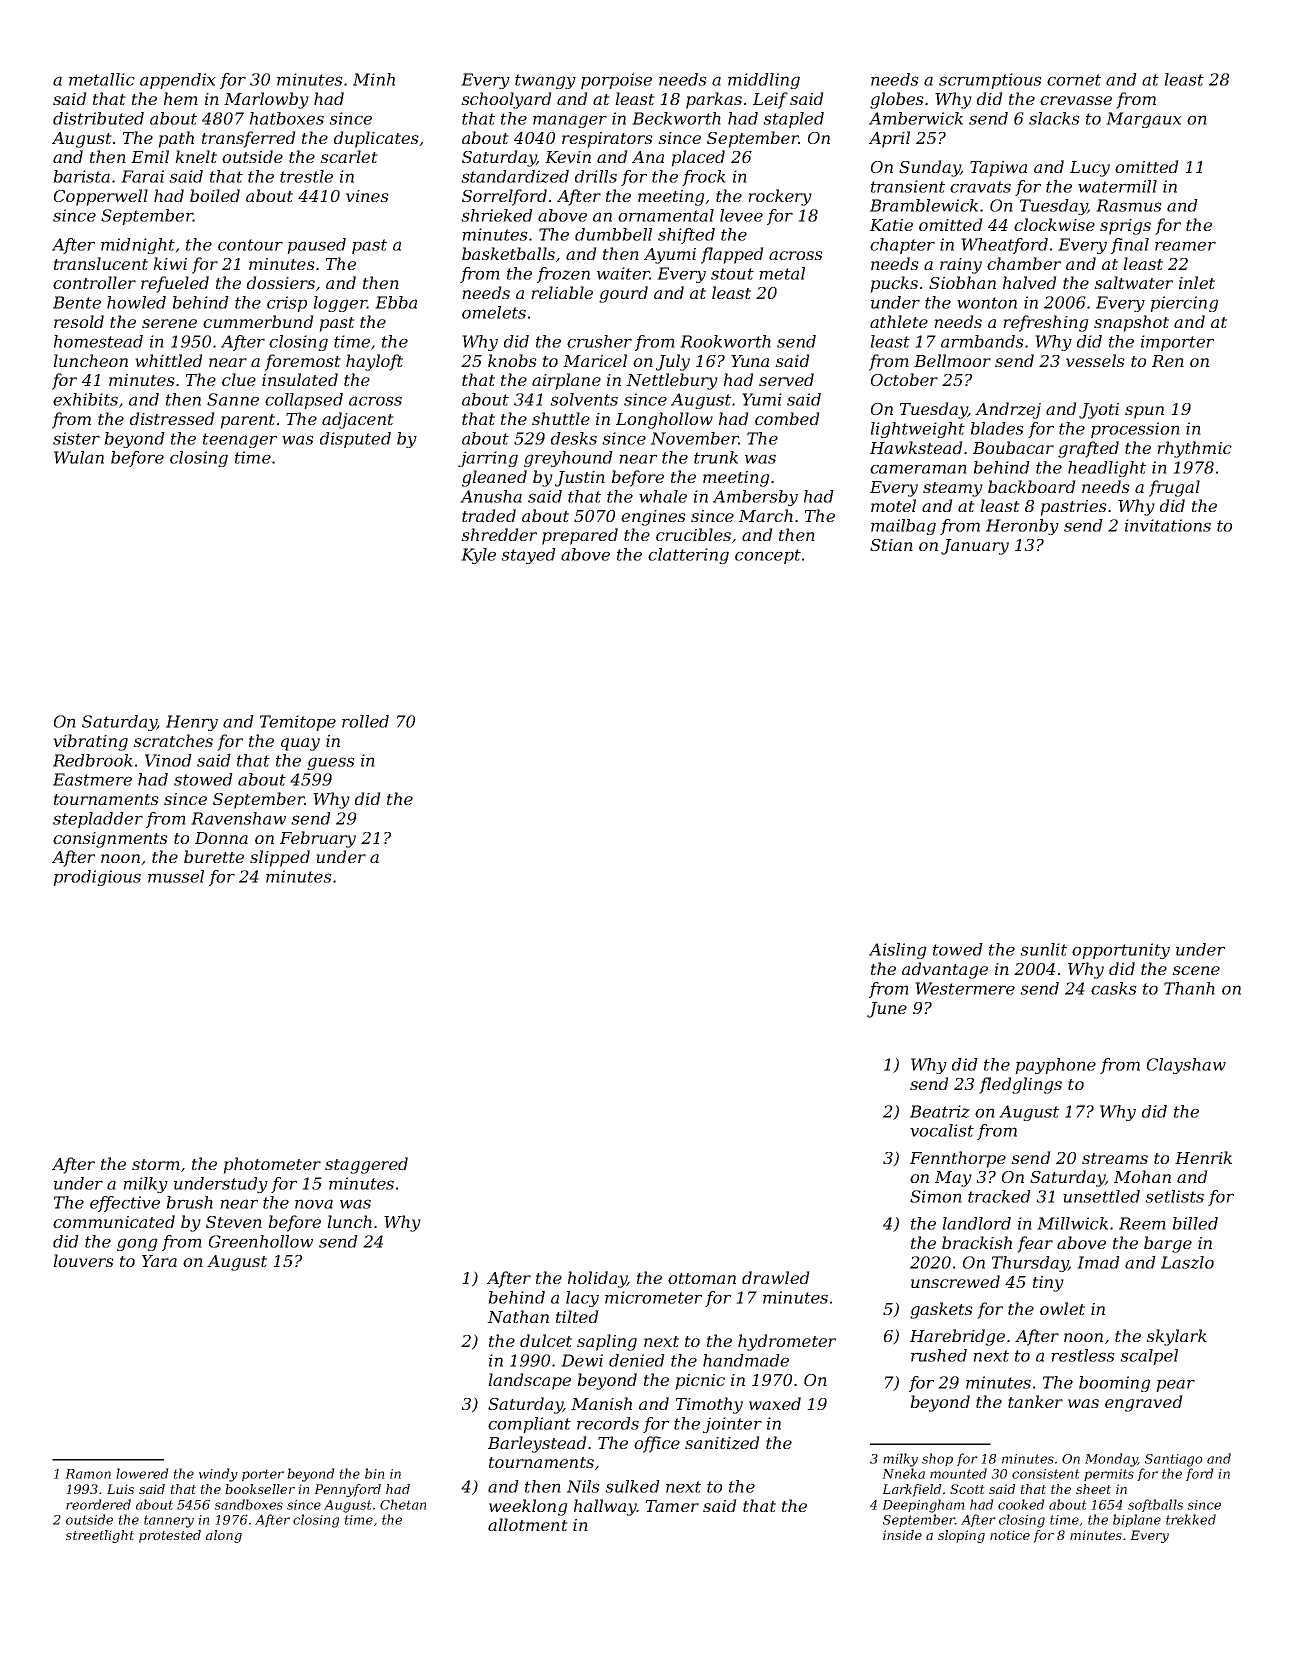  What do you see at coordinates (1043, 949) in the document?
I see `sunlit` at bounding box center [1043, 949].
